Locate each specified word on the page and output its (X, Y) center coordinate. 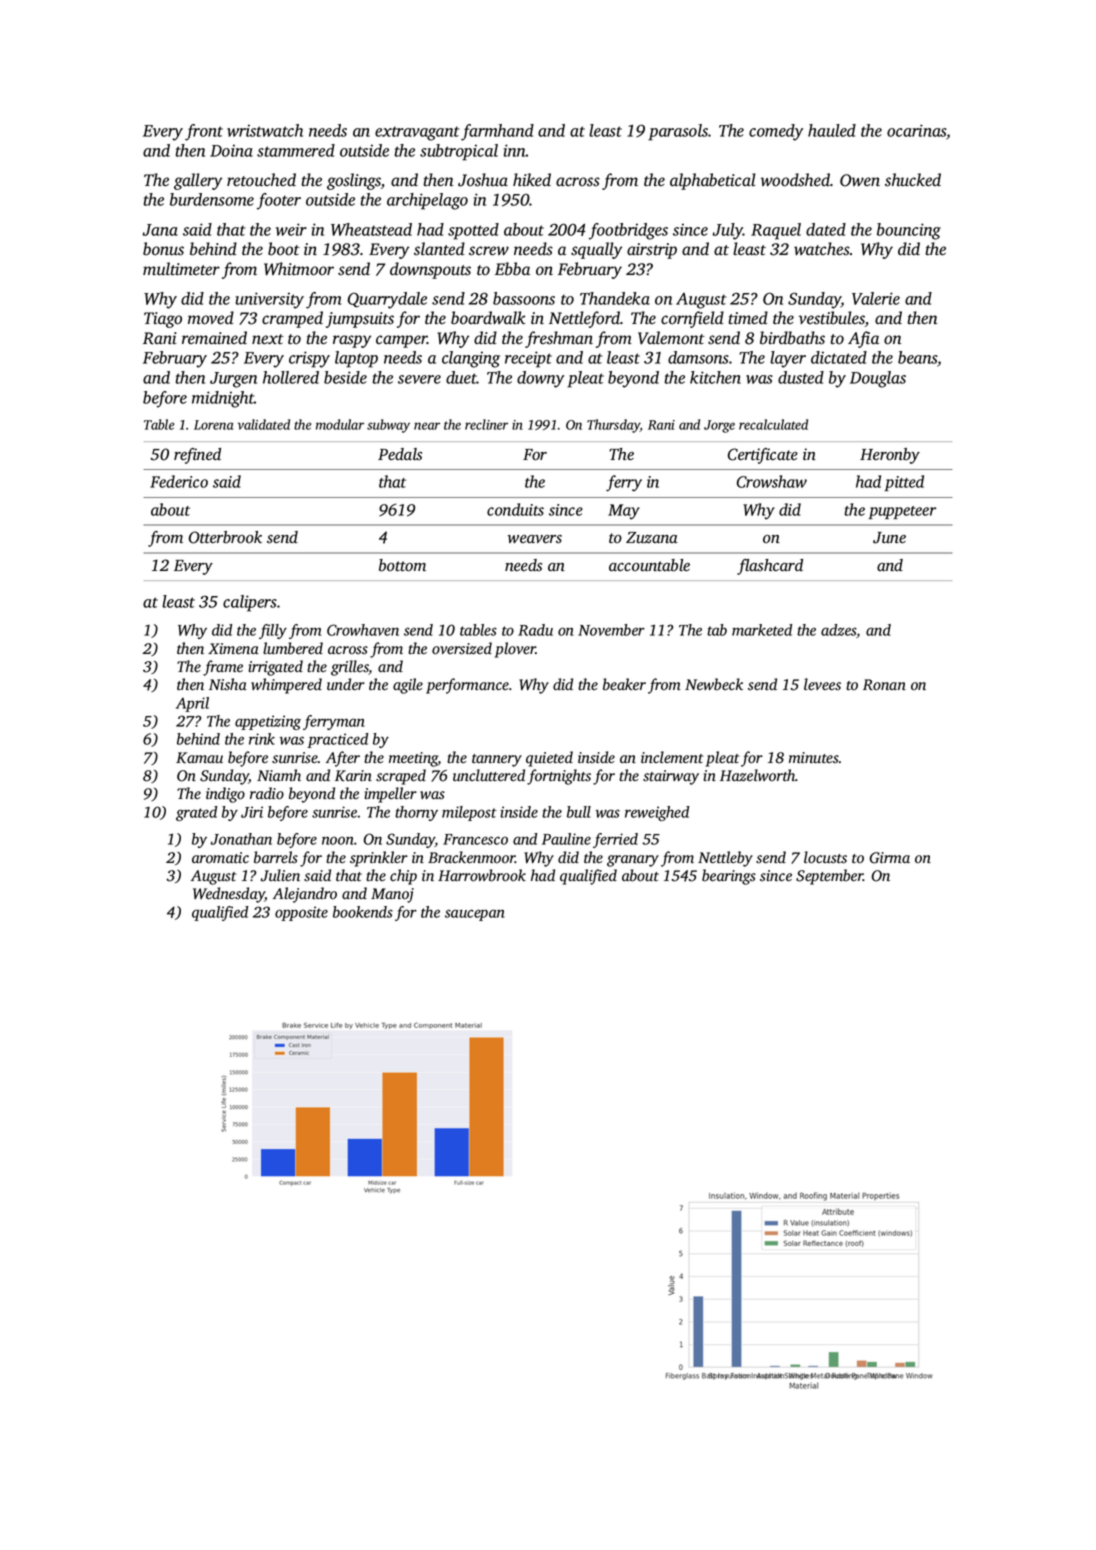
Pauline (566, 839)
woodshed (795, 180)
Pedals (400, 454)
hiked (532, 179)
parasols (678, 132)
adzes (839, 631)
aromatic (220, 858)
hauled (832, 130)
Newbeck (714, 684)
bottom (402, 565)
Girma (889, 858)
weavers (535, 539)
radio (267, 793)
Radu (535, 630)
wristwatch (265, 130)
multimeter (181, 269)
